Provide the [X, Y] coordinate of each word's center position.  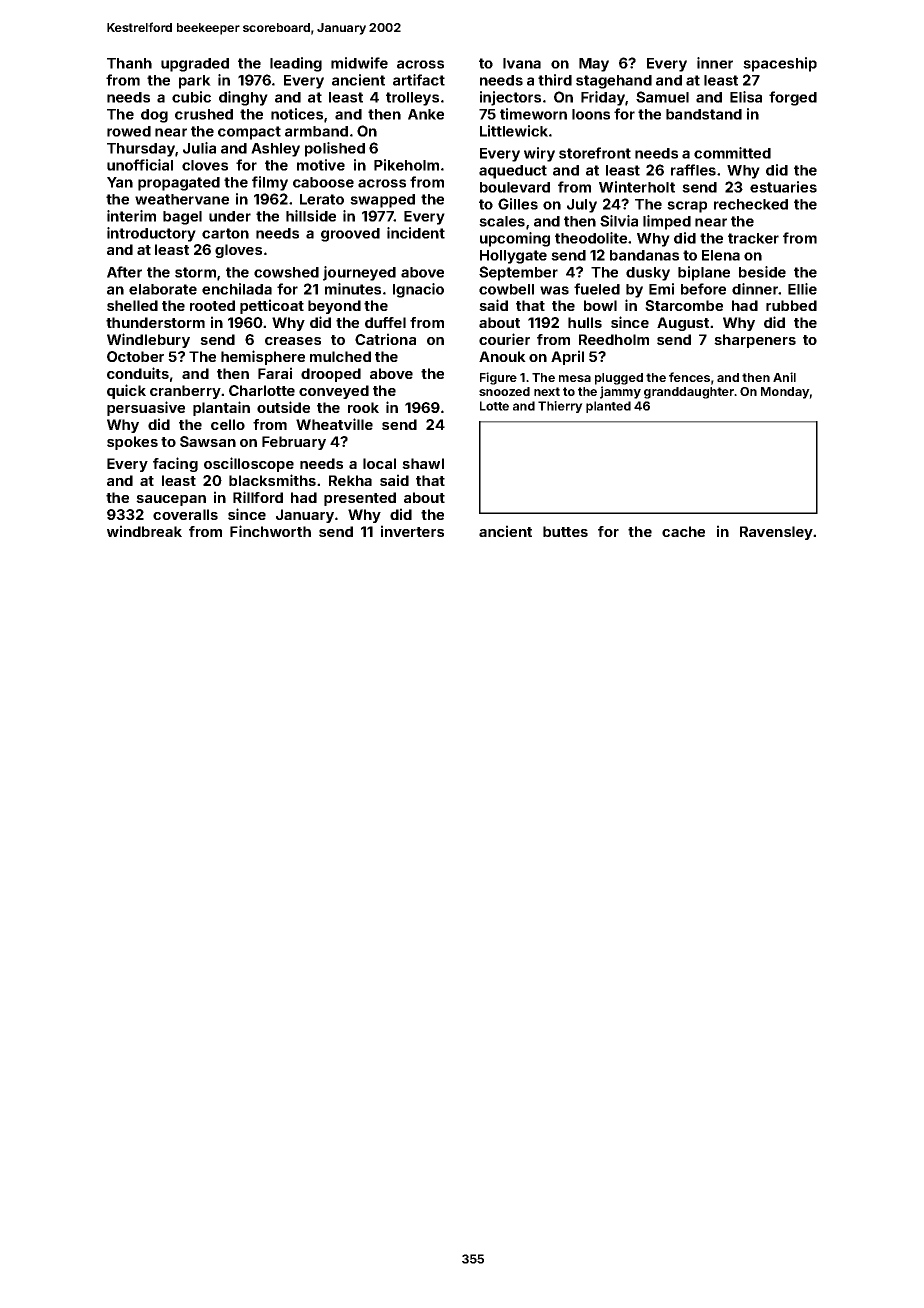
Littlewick [514, 131]
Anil [784, 377]
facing [175, 464]
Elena [721, 255]
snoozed [504, 391]
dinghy [243, 98]
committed [732, 153]
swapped [382, 201]
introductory [151, 234]
